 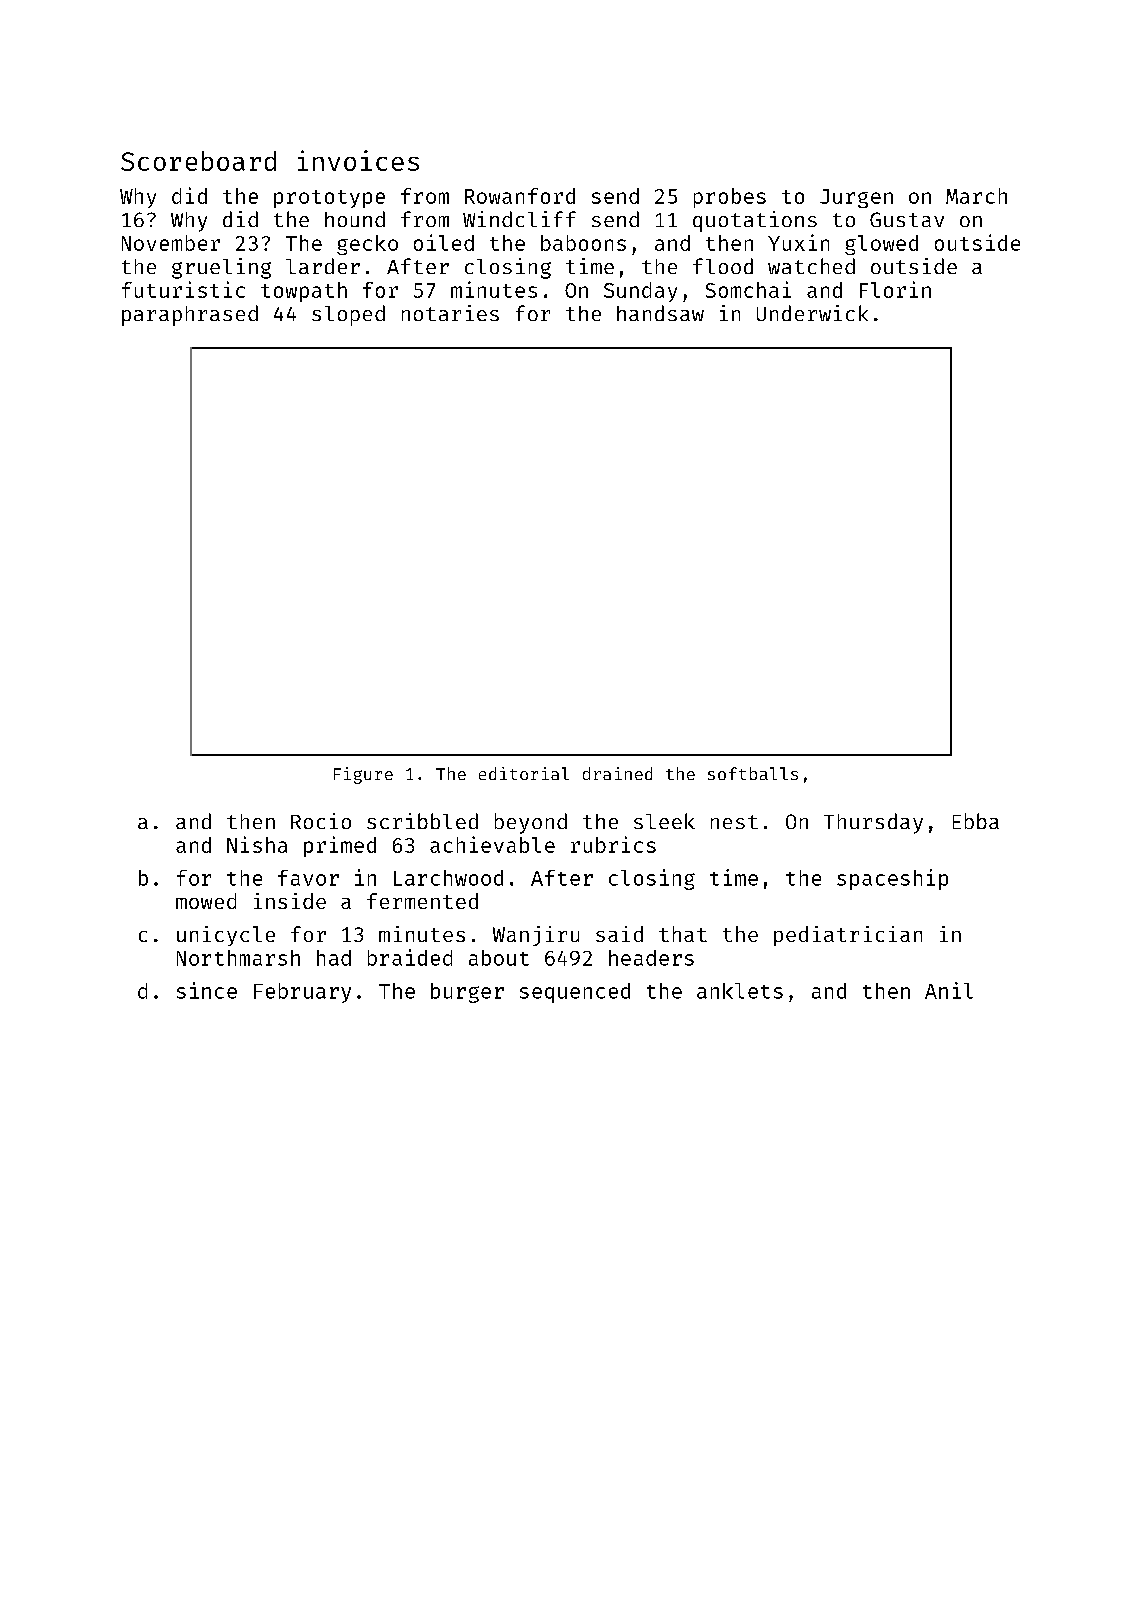 What do you see at coordinates (467, 993) in the document?
I see `burger` at bounding box center [467, 993].
